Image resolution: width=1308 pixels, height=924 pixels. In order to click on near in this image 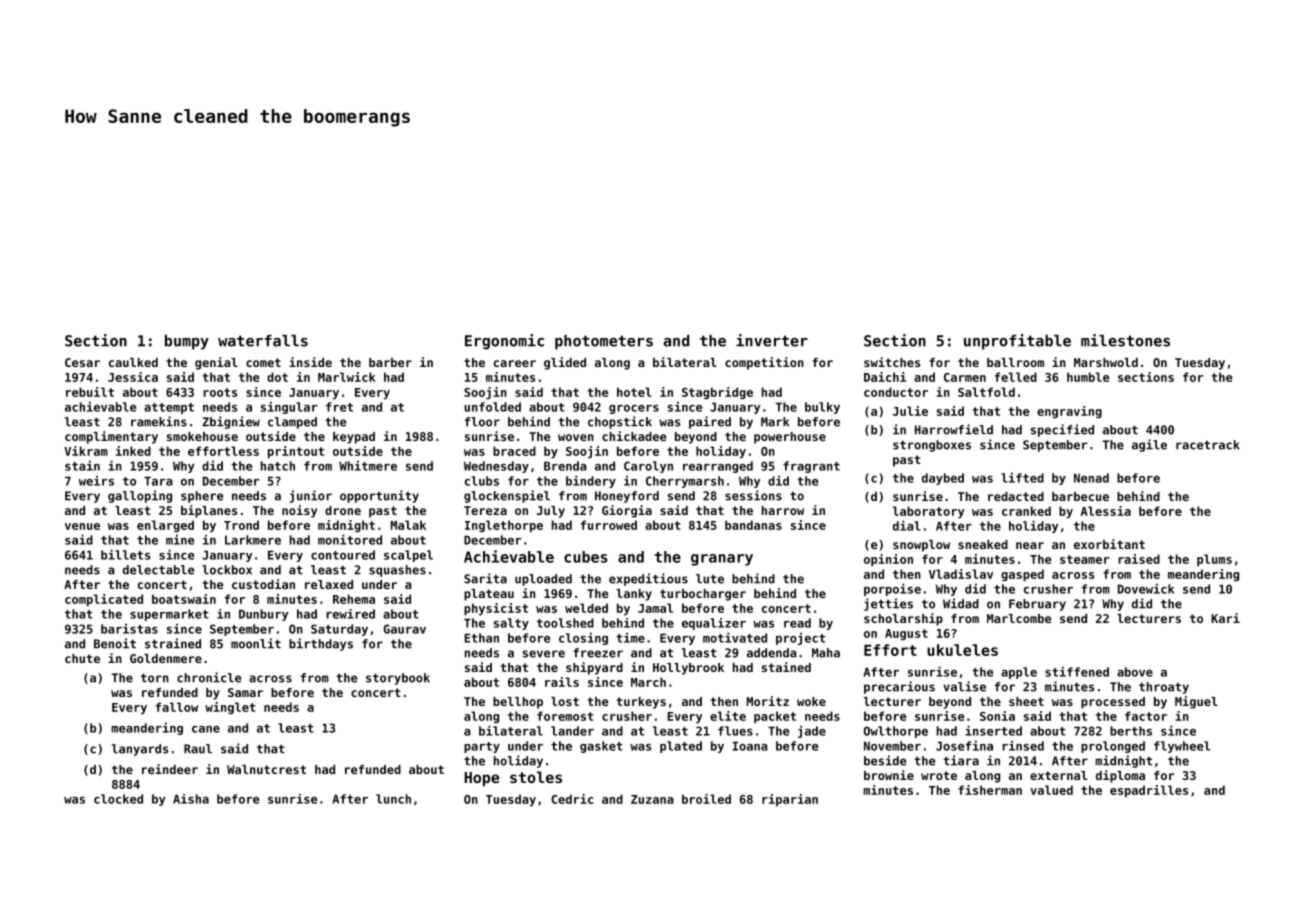, I will do `click(1030, 545)`.
